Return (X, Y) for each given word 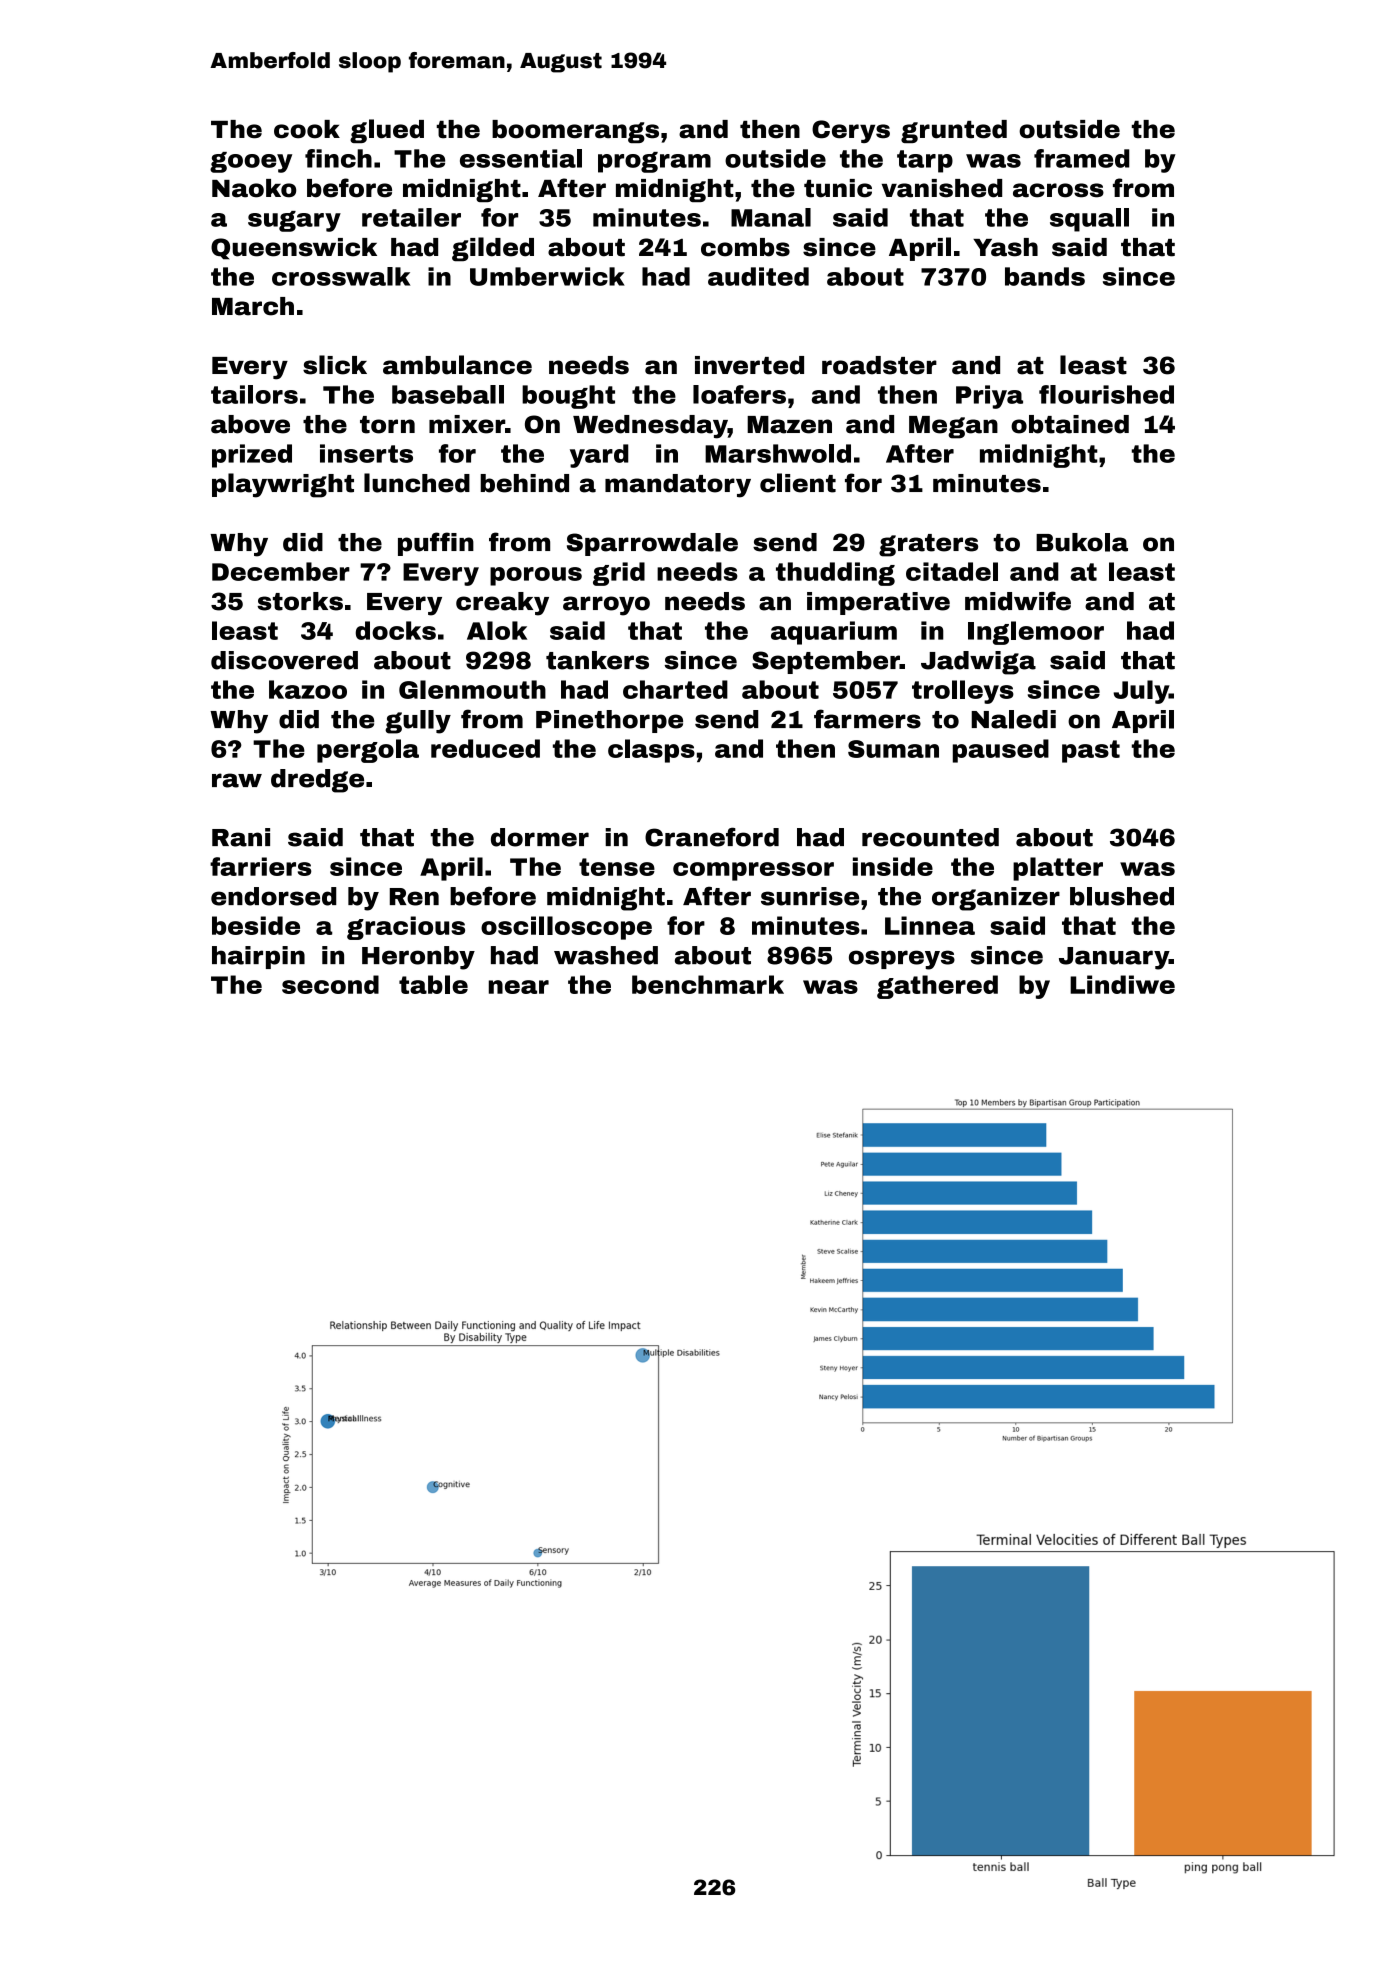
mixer (467, 424)
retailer (411, 217)
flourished (1106, 394)
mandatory (678, 486)
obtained (1070, 424)
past (1091, 751)
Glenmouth (472, 689)
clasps (651, 751)
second (330, 984)
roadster (879, 365)
